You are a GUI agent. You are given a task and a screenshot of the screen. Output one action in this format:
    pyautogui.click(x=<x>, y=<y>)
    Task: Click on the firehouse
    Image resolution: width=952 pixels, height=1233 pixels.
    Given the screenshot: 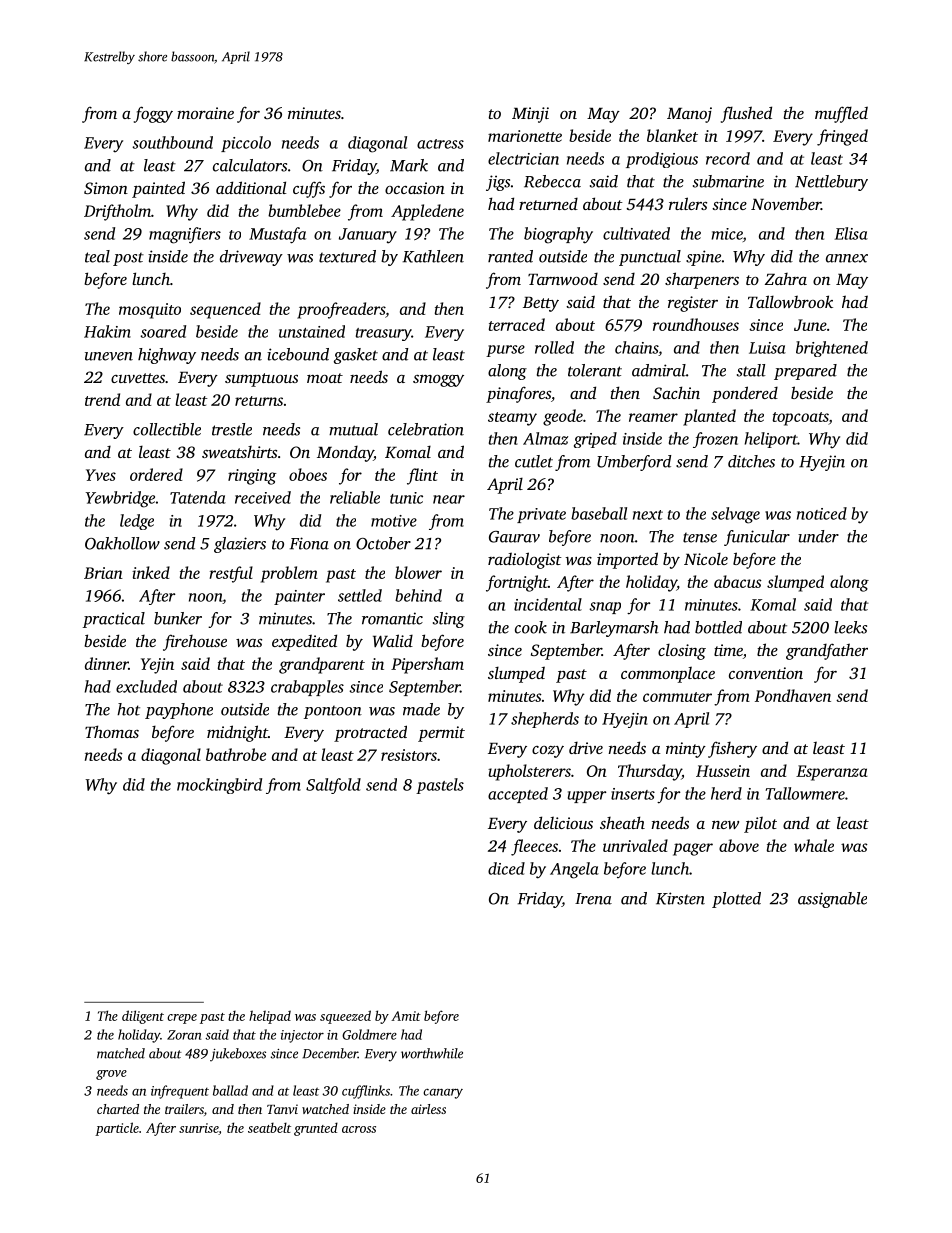 What is the action you would take?
    pyautogui.click(x=195, y=642)
